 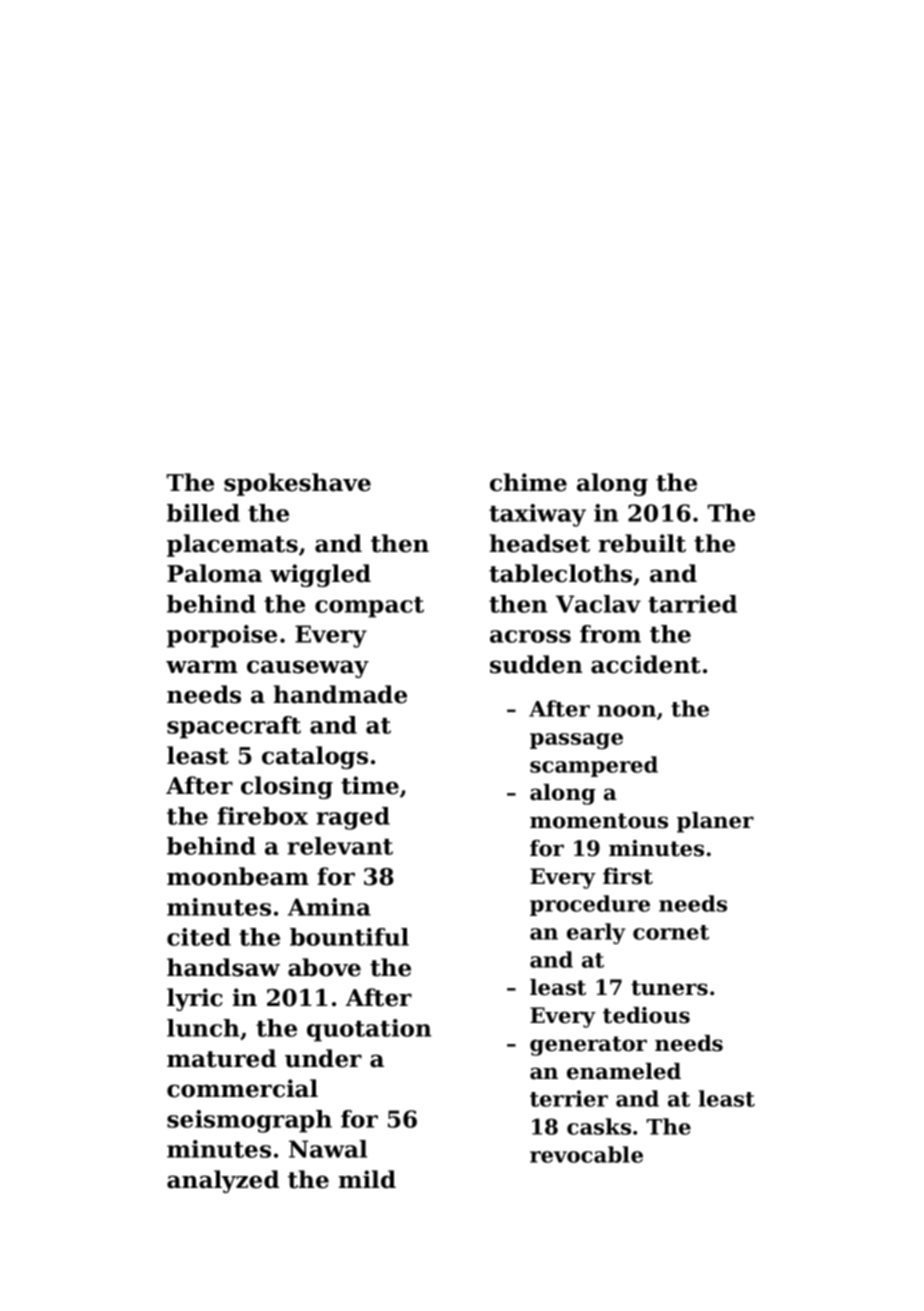 I want to click on chime, so click(x=528, y=482).
